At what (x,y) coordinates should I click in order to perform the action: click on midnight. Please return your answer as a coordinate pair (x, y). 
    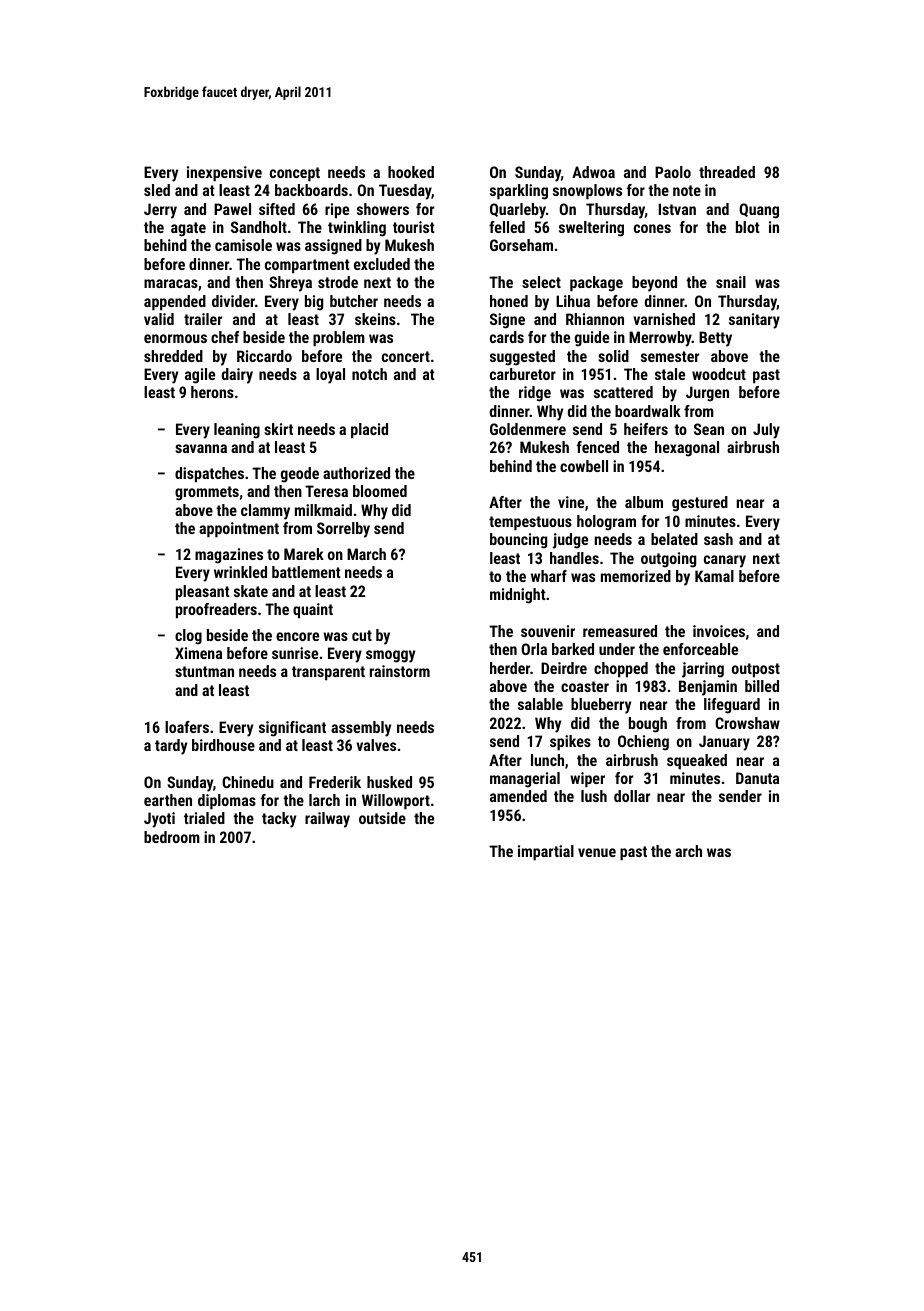
    Looking at the image, I should click on (518, 596).
